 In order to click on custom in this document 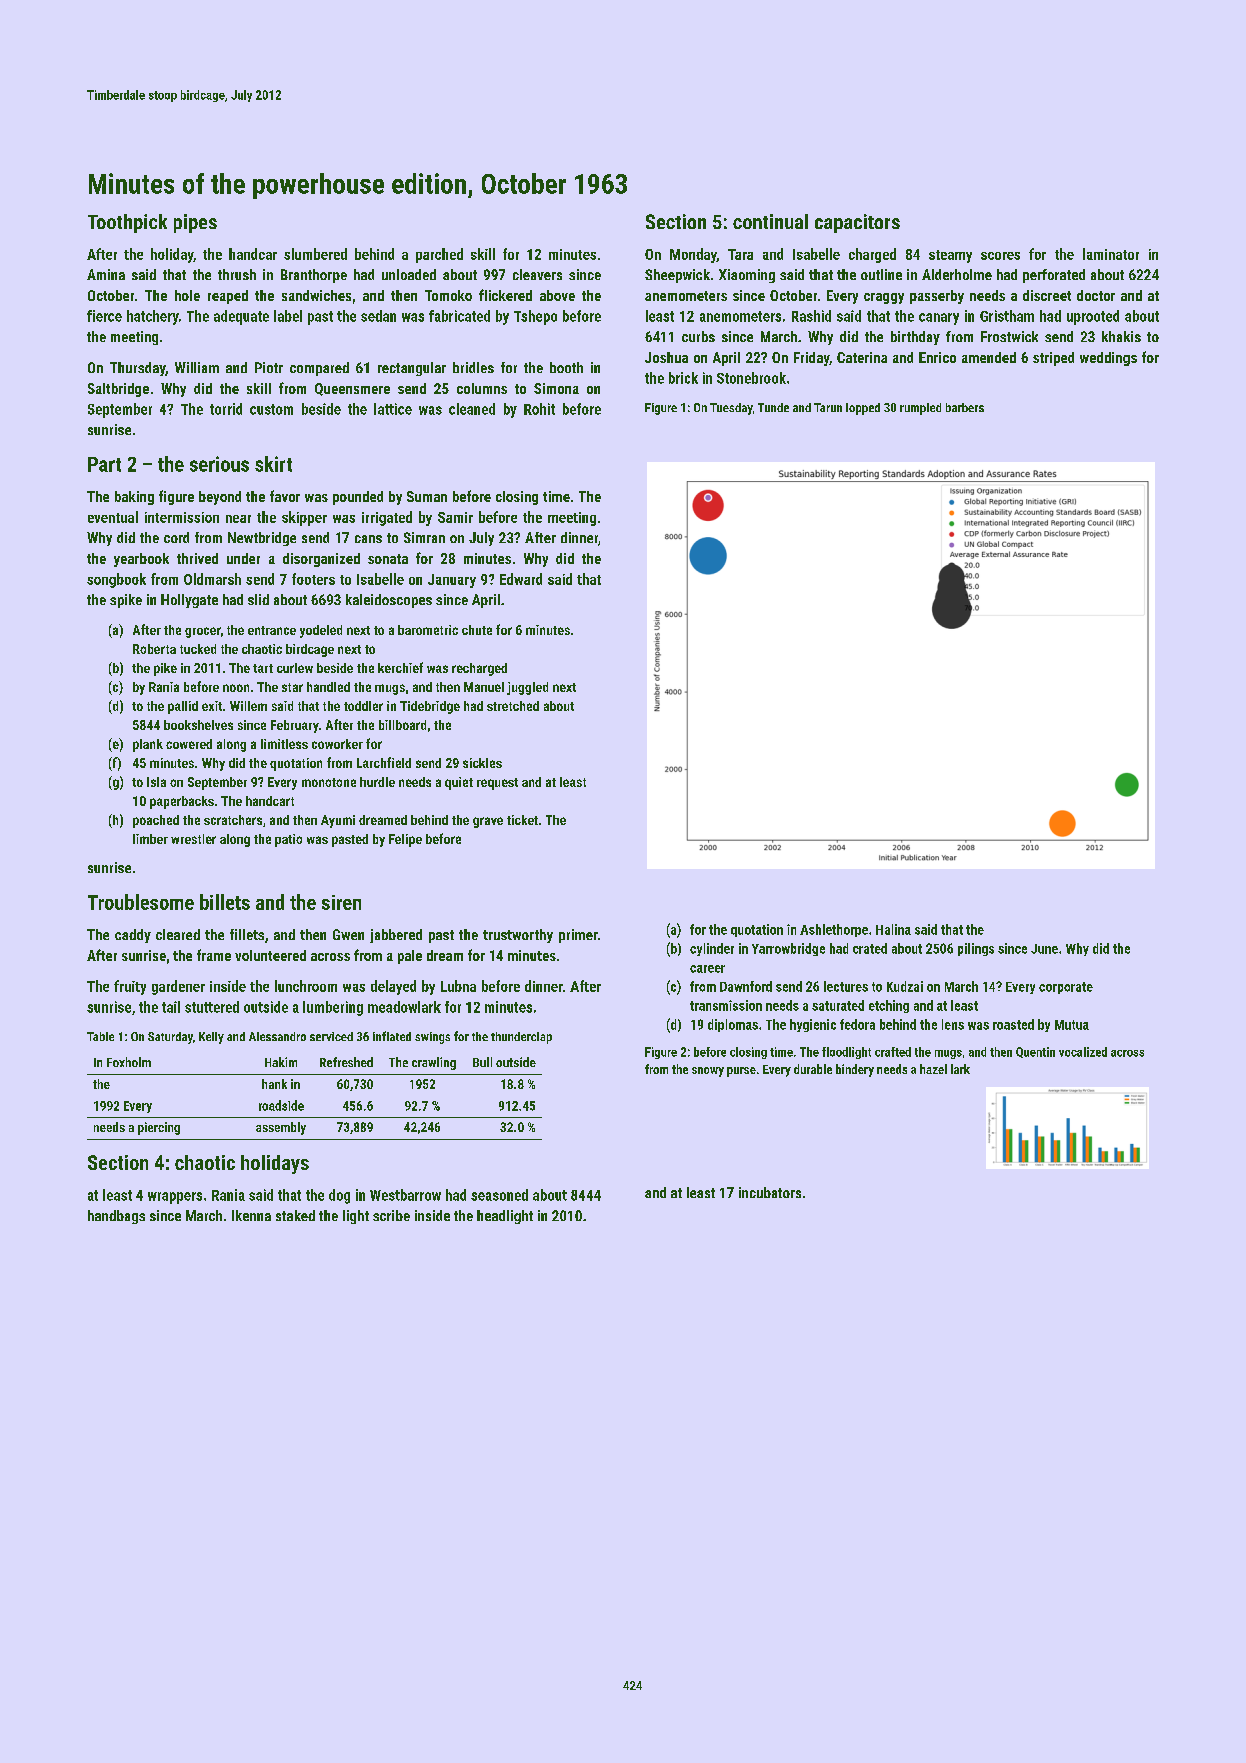, I will do `click(271, 409)`.
